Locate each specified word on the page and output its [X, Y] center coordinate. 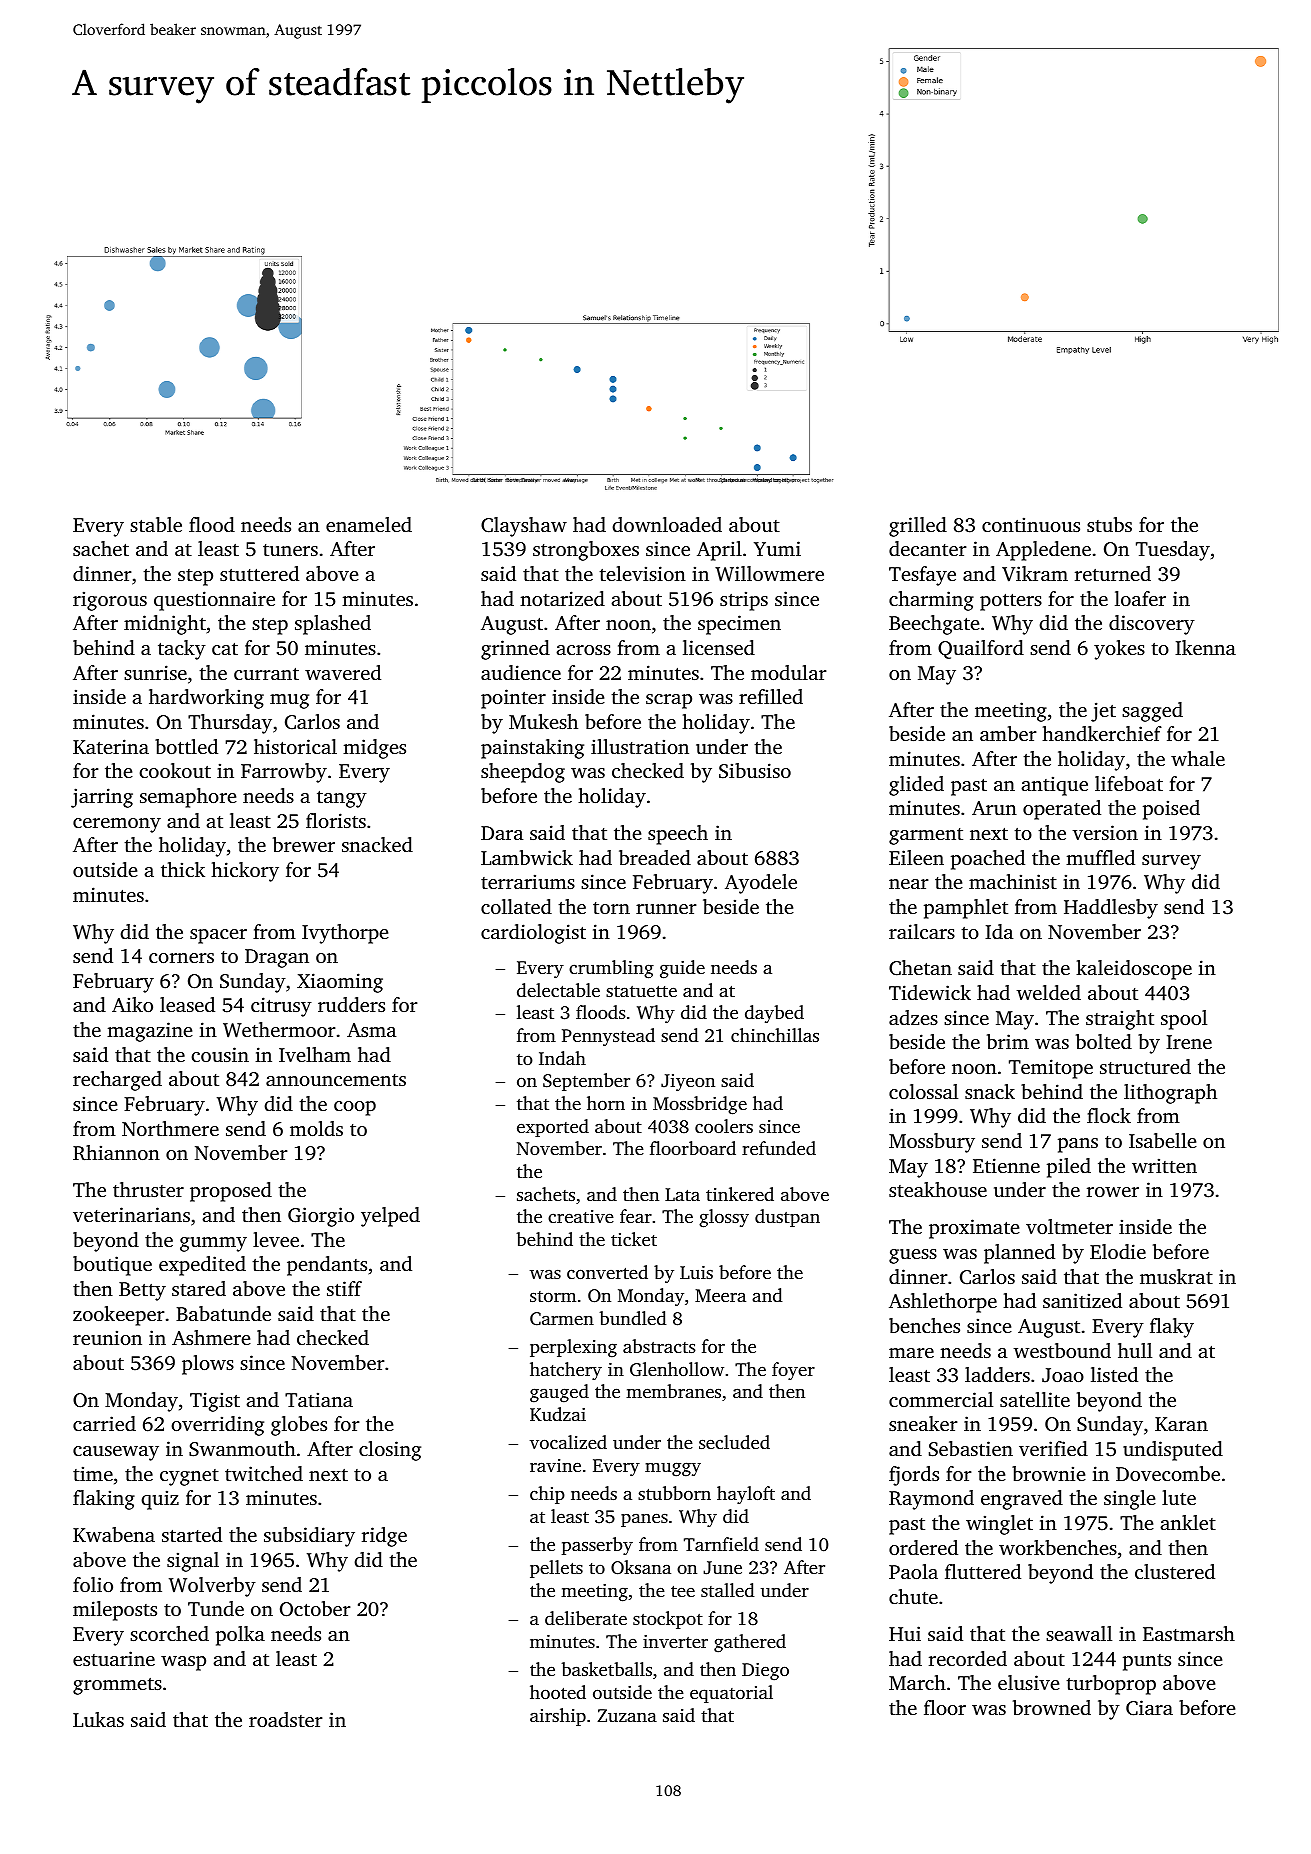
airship [558, 1717]
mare [911, 1353]
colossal [923, 1091]
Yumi [777, 548]
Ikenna [1205, 647]
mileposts [115, 1611]
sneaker [923, 1423]
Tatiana [319, 1399]
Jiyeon [688, 1082]
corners [181, 958]
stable [156, 524]
